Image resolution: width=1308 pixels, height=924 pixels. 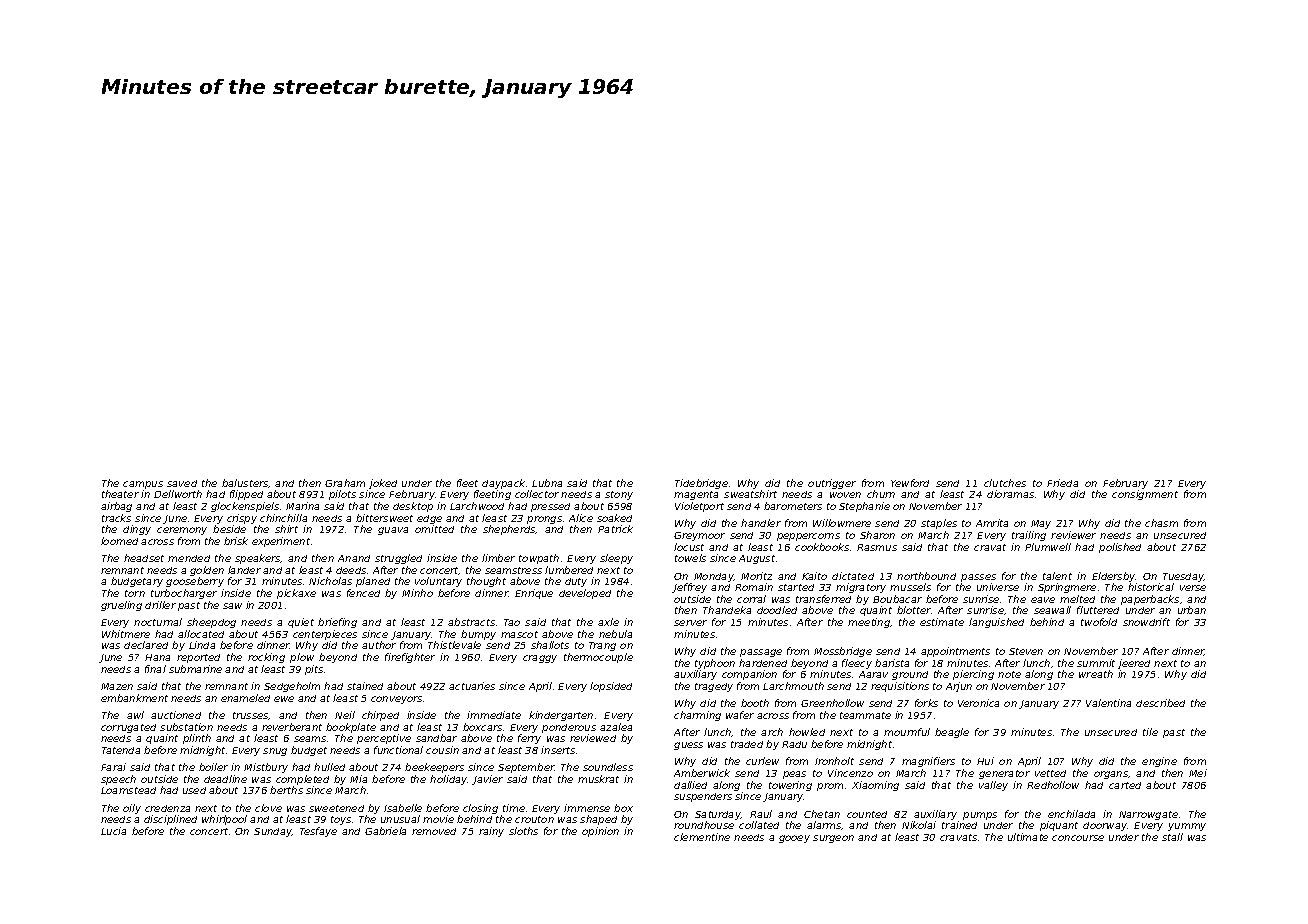 What do you see at coordinates (385, 831) in the document?
I see `Gabriela` at bounding box center [385, 831].
